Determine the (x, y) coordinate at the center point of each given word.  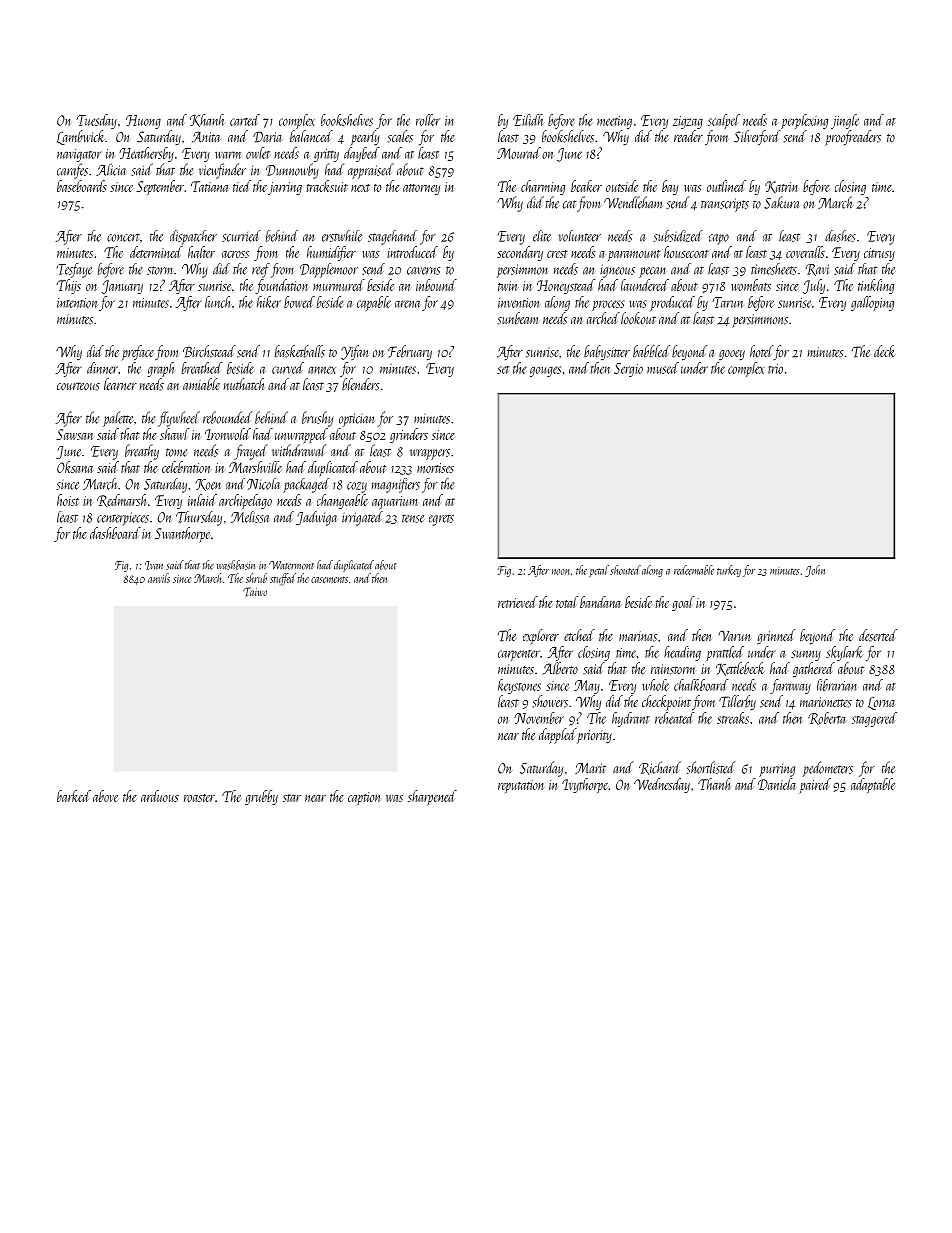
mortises (435, 468)
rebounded (227, 417)
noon (560, 572)
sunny (806, 655)
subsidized (678, 236)
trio (775, 369)
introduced (412, 252)
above (105, 796)
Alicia (111, 169)
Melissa (250, 517)
